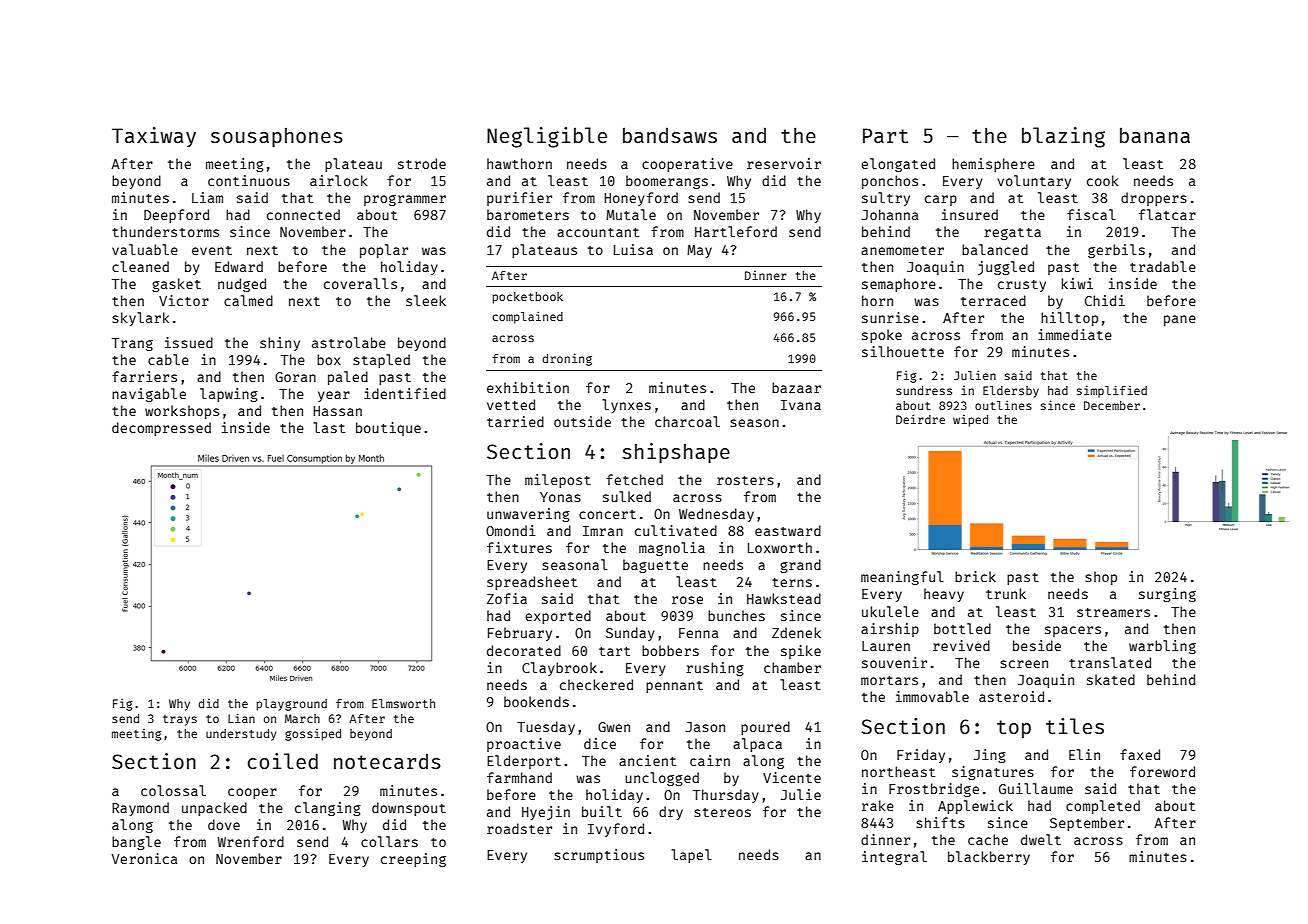 This page has height=924, width=1308. I want to click on clanging, so click(328, 809).
